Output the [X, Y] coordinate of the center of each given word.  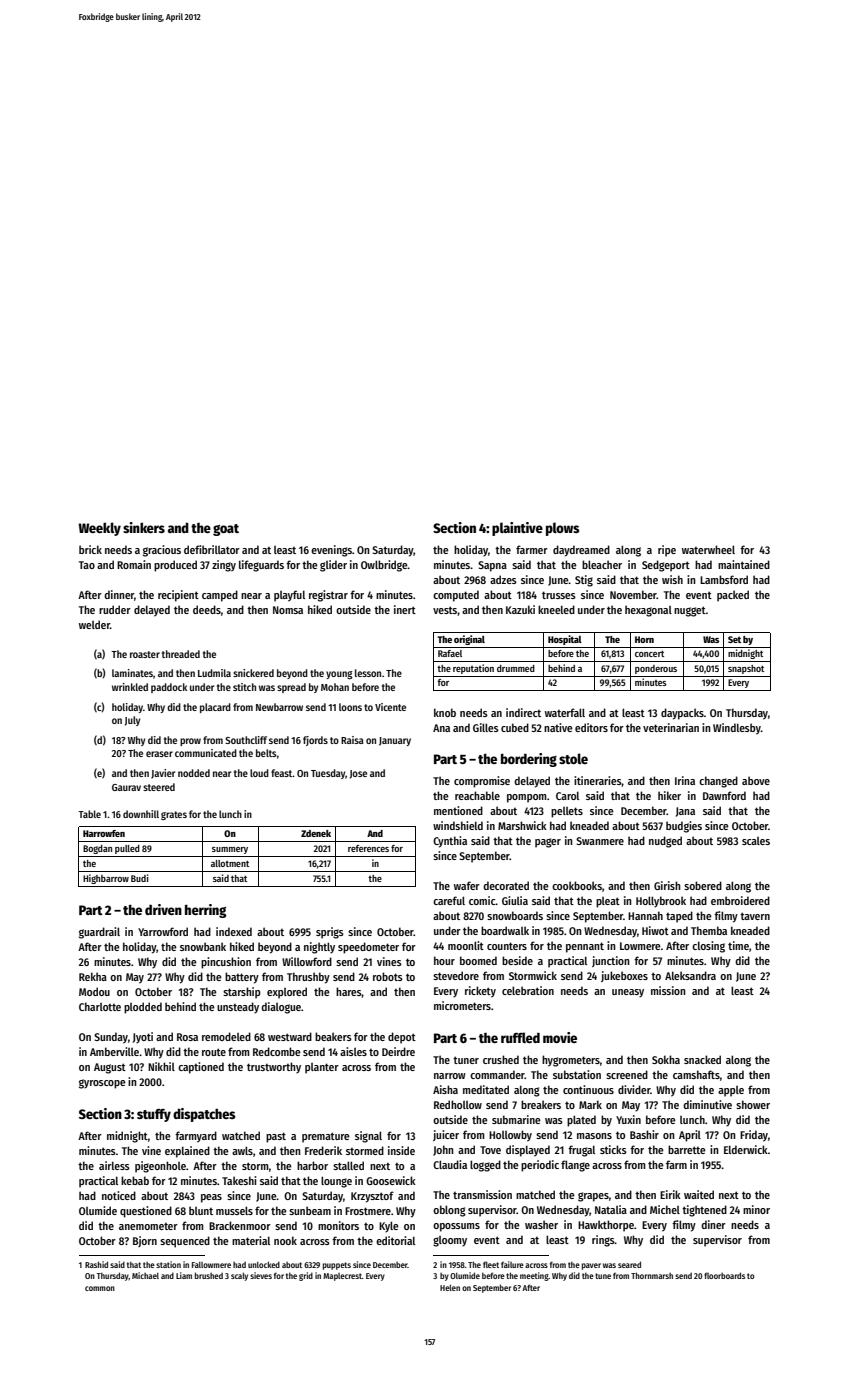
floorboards [724, 1275]
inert [405, 609]
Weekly [99, 529]
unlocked [264, 1264]
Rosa [187, 1037]
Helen [450, 1288]
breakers [541, 1104]
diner [713, 1224]
